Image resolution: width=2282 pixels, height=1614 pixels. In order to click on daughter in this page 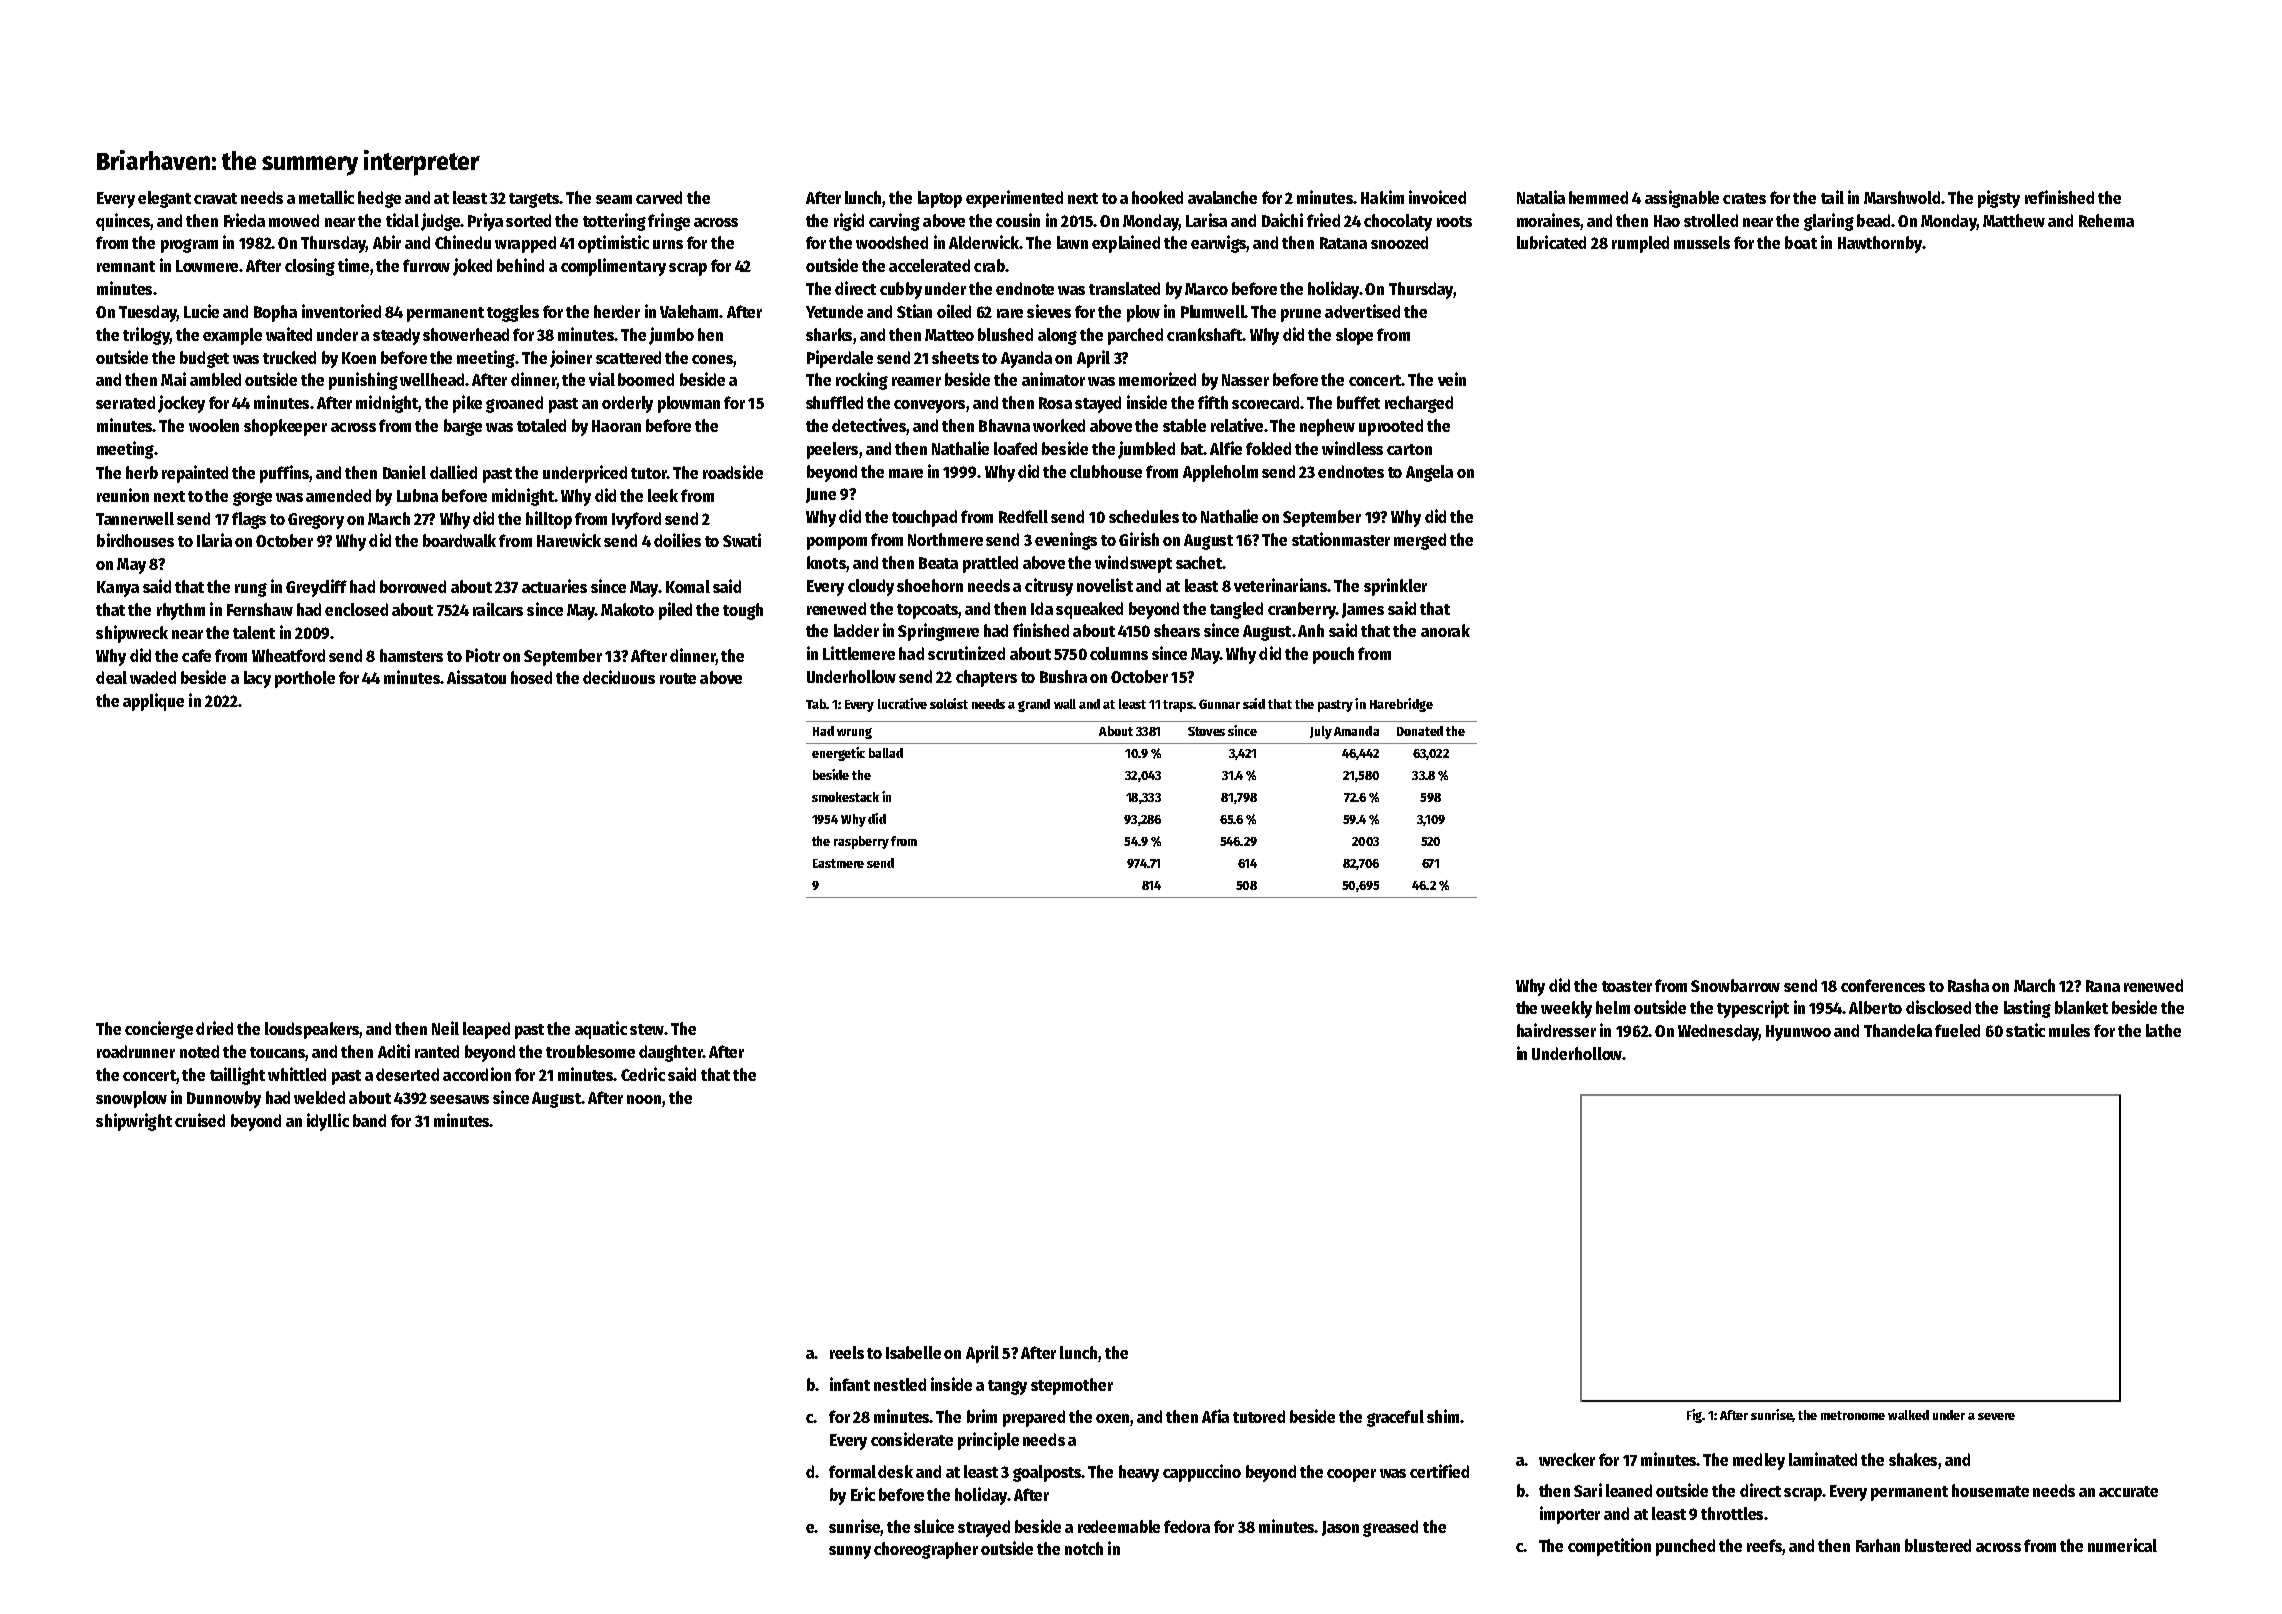, I will do `click(671, 1053)`.
